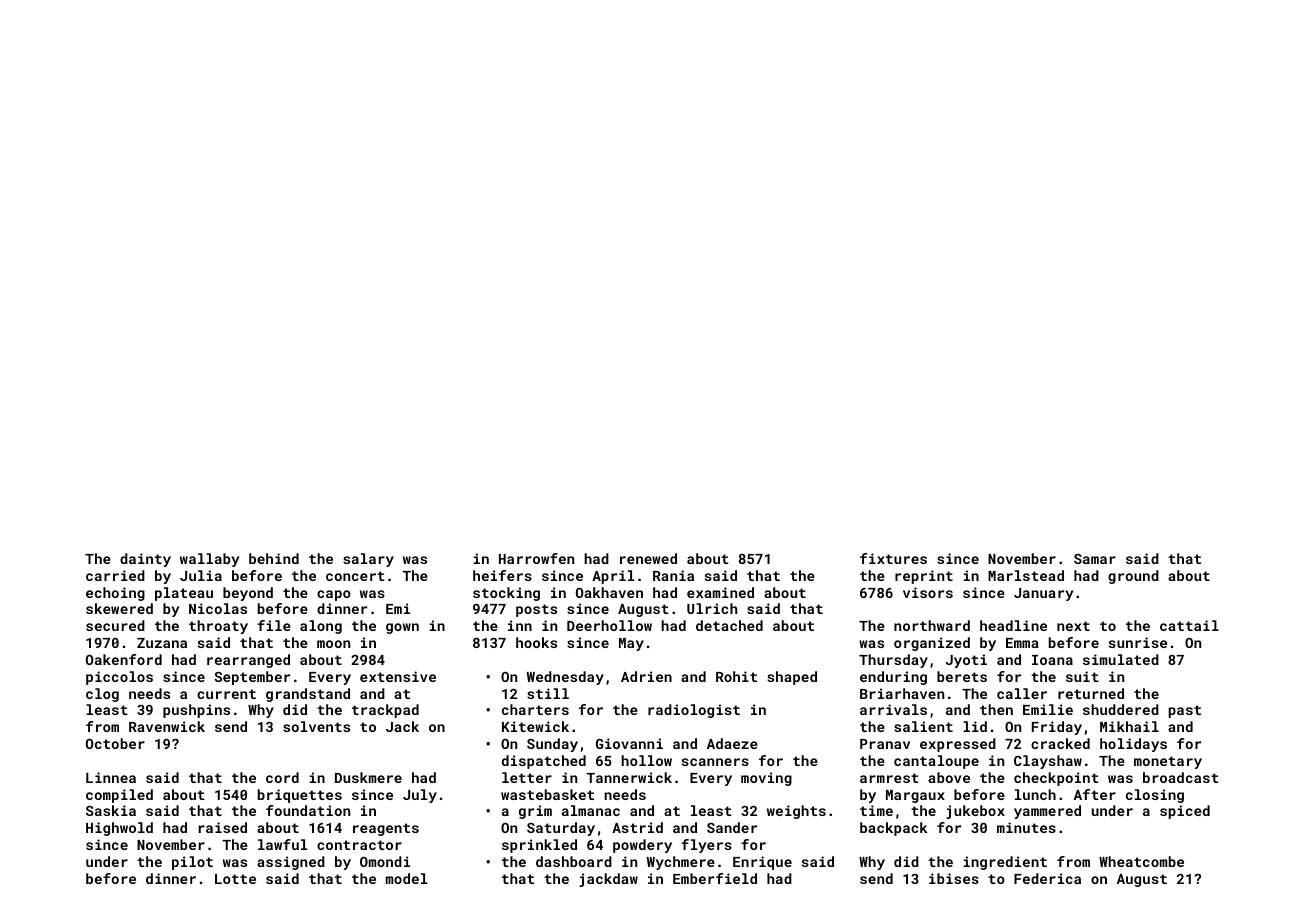 This image has width=1308, height=924. Describe the element at coordinates (398, 676) in the image. I see `extensive` at that location.
